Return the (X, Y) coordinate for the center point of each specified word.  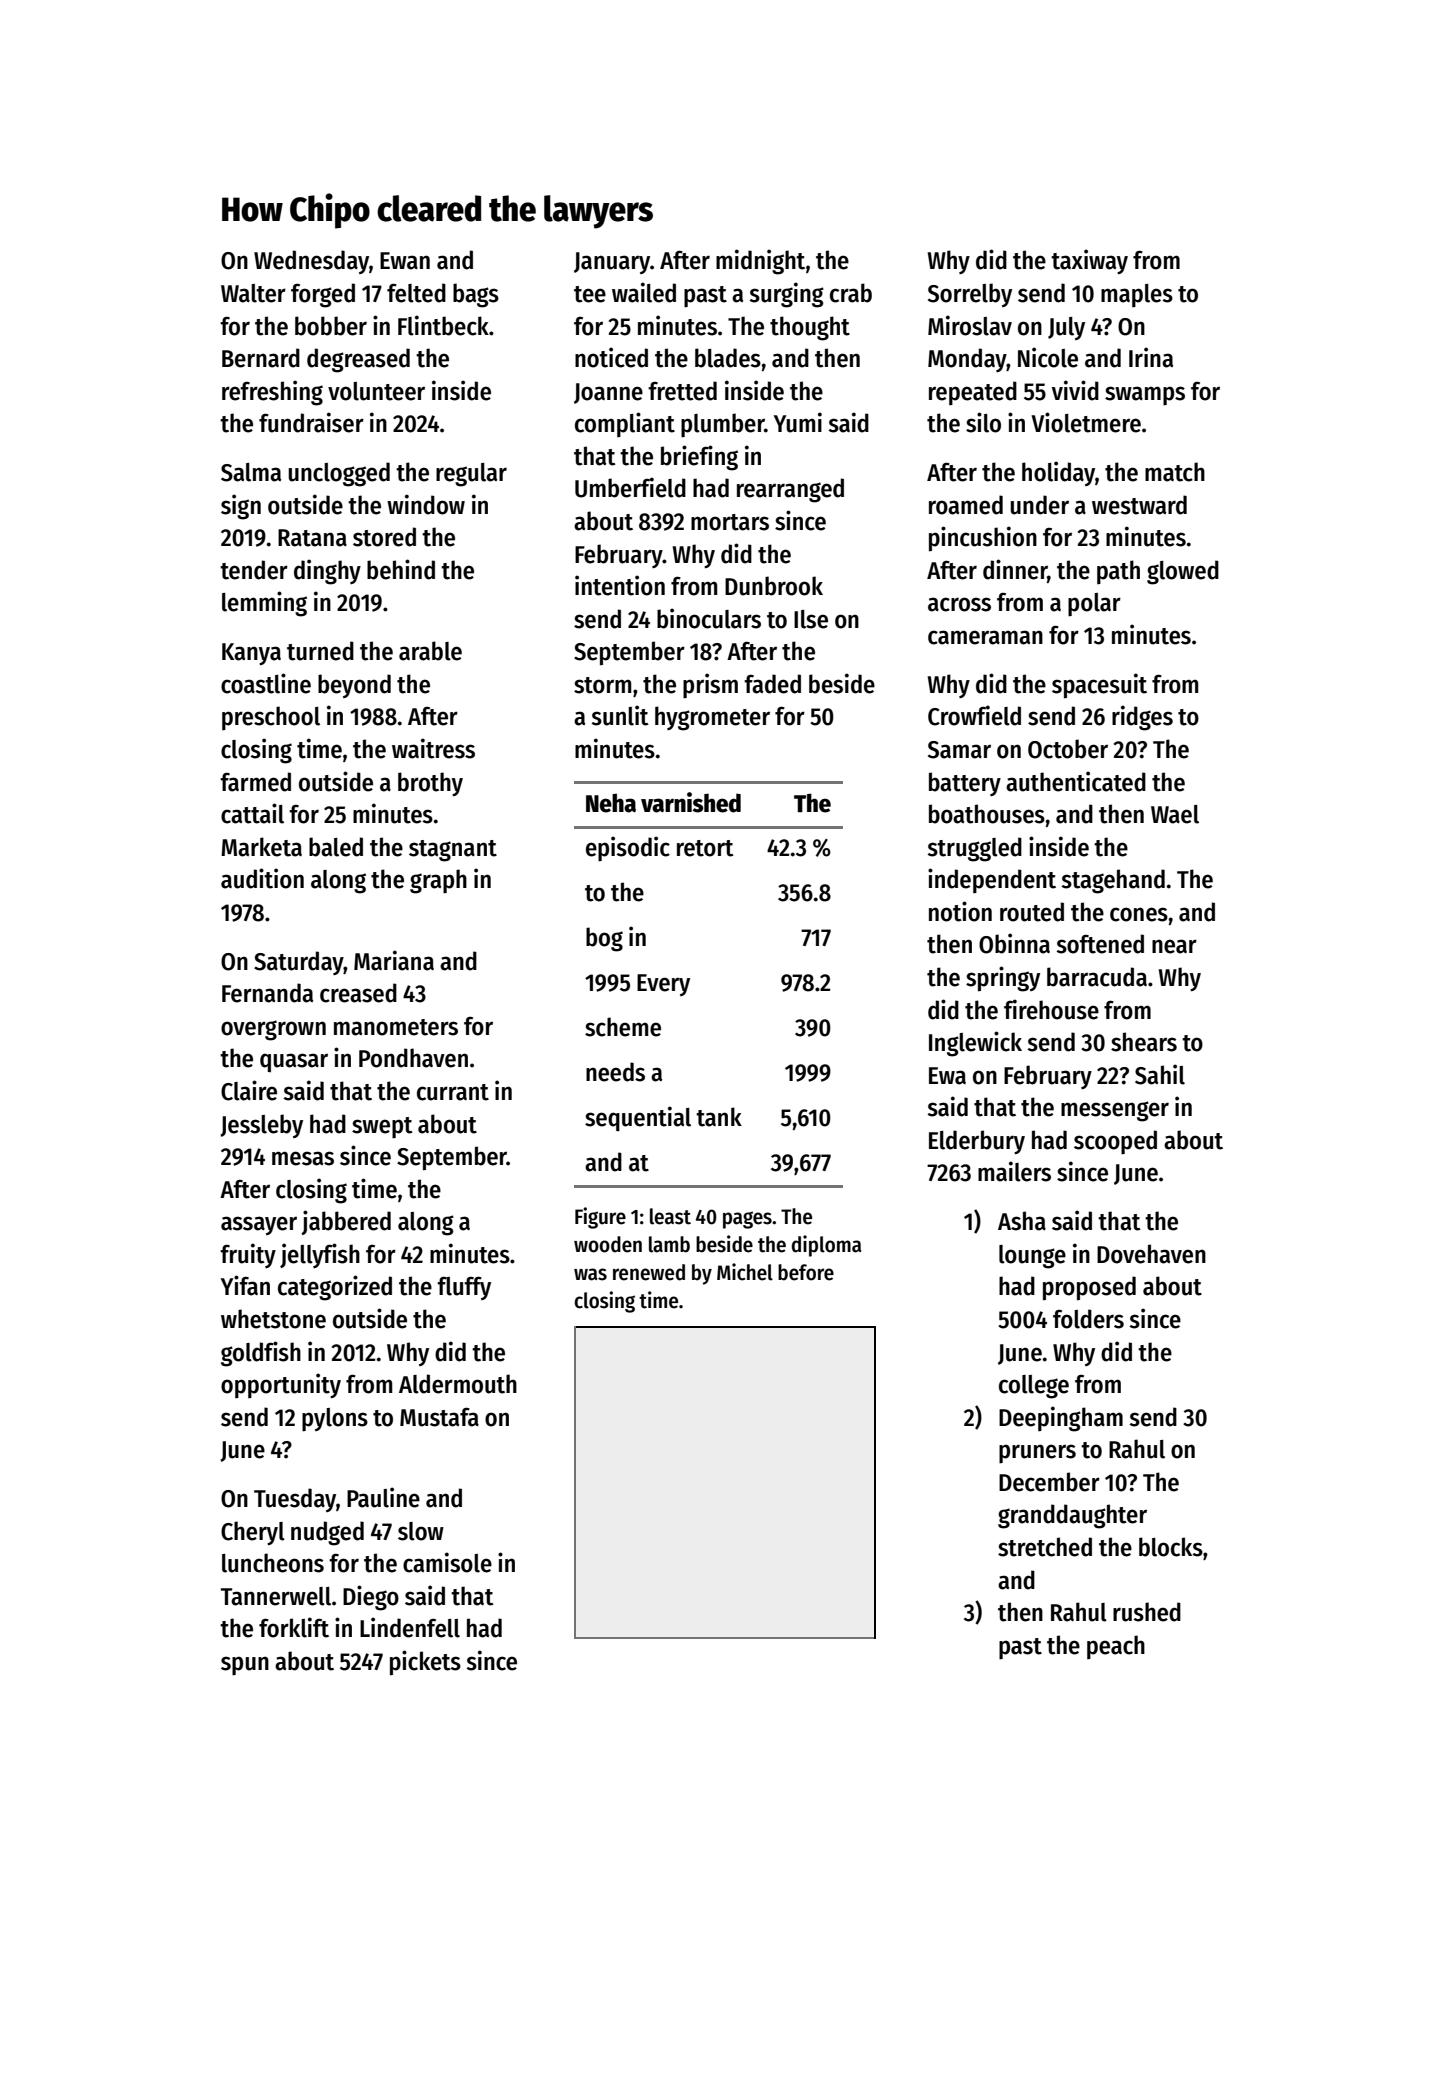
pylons (335, 1420)
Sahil (1160, 1074)
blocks (1171, 1547)
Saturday (299, 963)
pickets (425, 1663)
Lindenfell (410, 1627)
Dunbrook (774, 586)
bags (476, 295)
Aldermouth (458, 1384)
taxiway (1089, 261)
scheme (623, 1027)
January (612, 263)
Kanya (251, 654)
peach (1116, 1647)
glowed (1183, 572)
